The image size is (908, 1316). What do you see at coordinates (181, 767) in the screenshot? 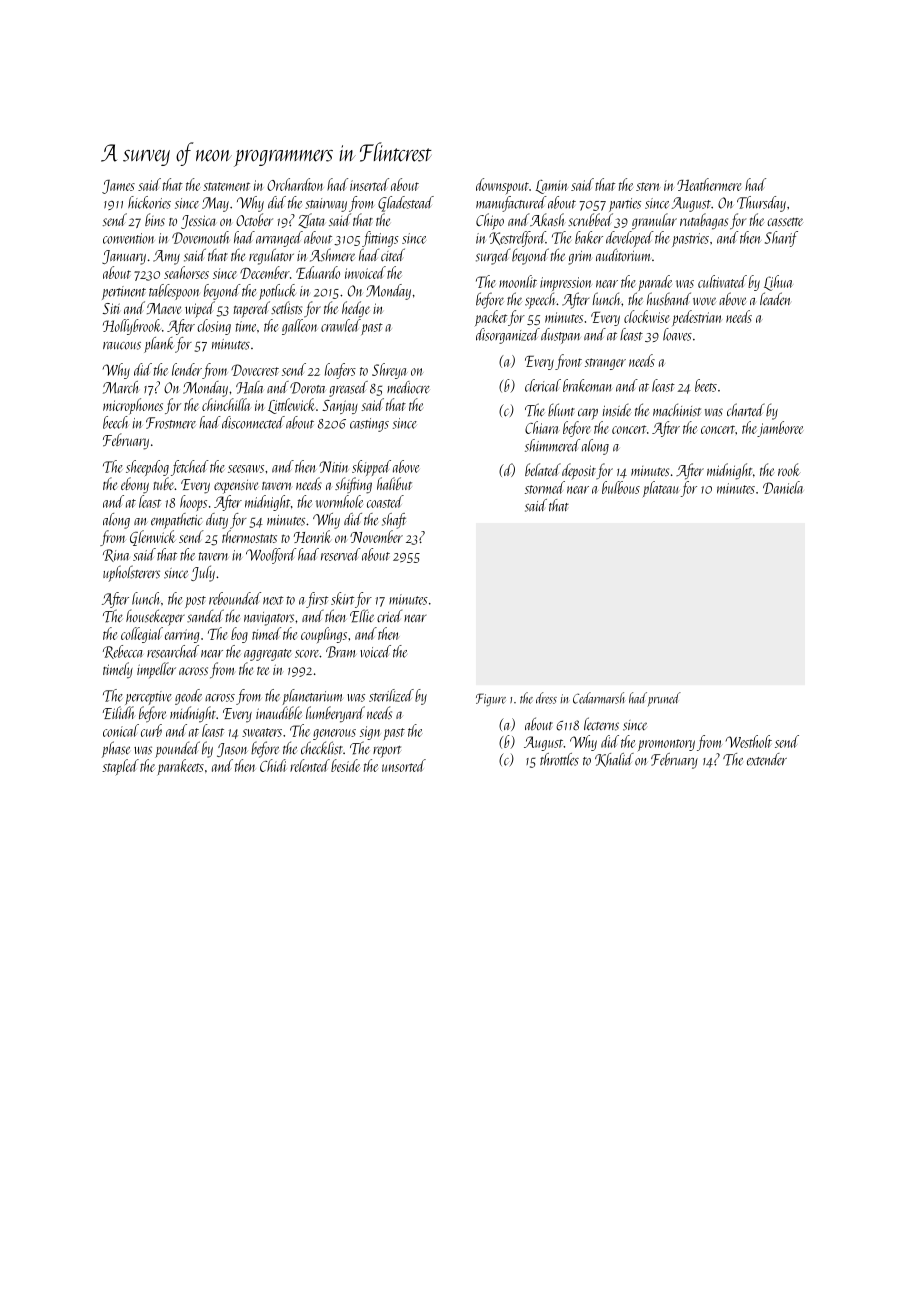
I see `parakeets` at bounding box center [181, 767].
